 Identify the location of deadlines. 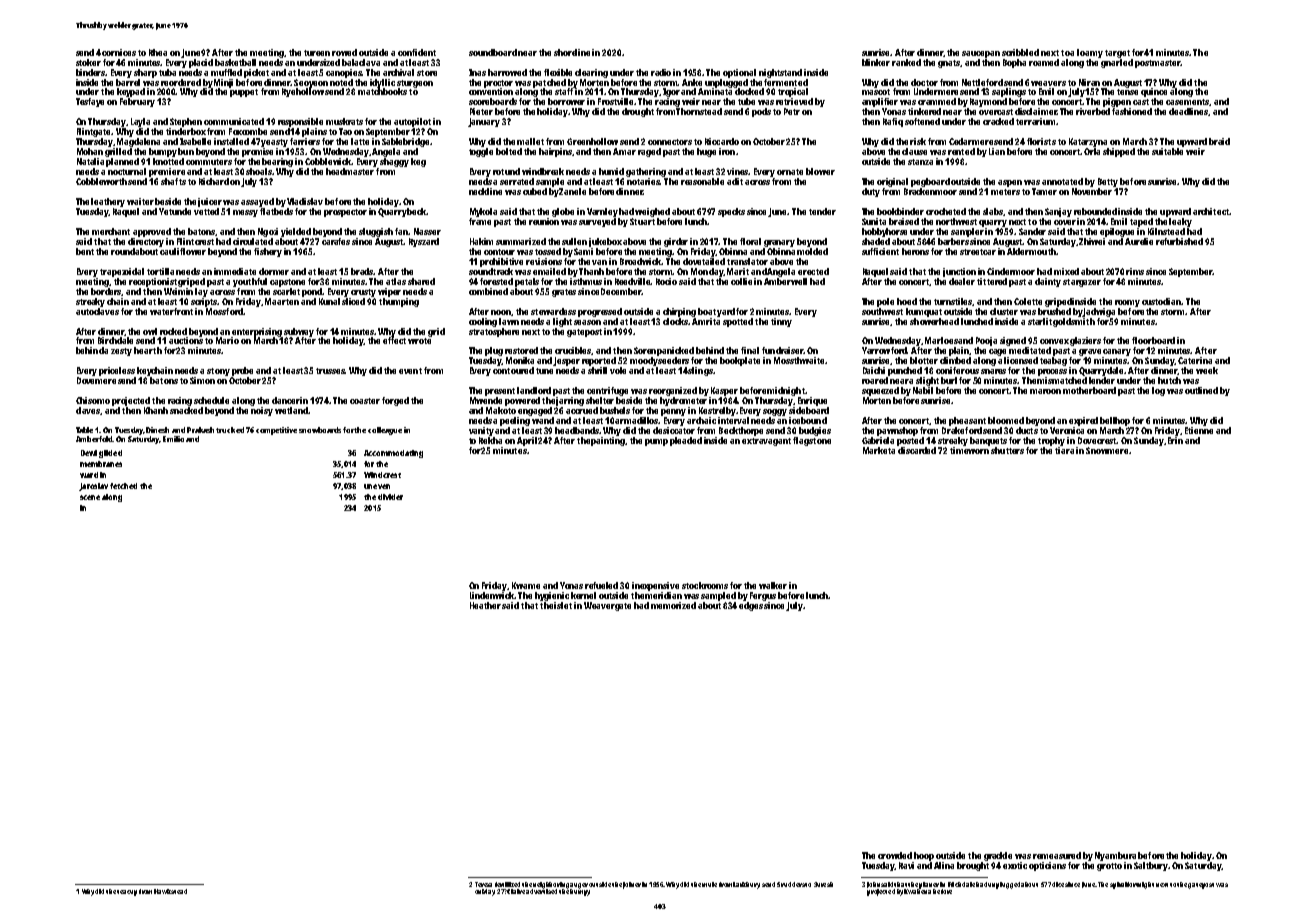
(1189, 112).
